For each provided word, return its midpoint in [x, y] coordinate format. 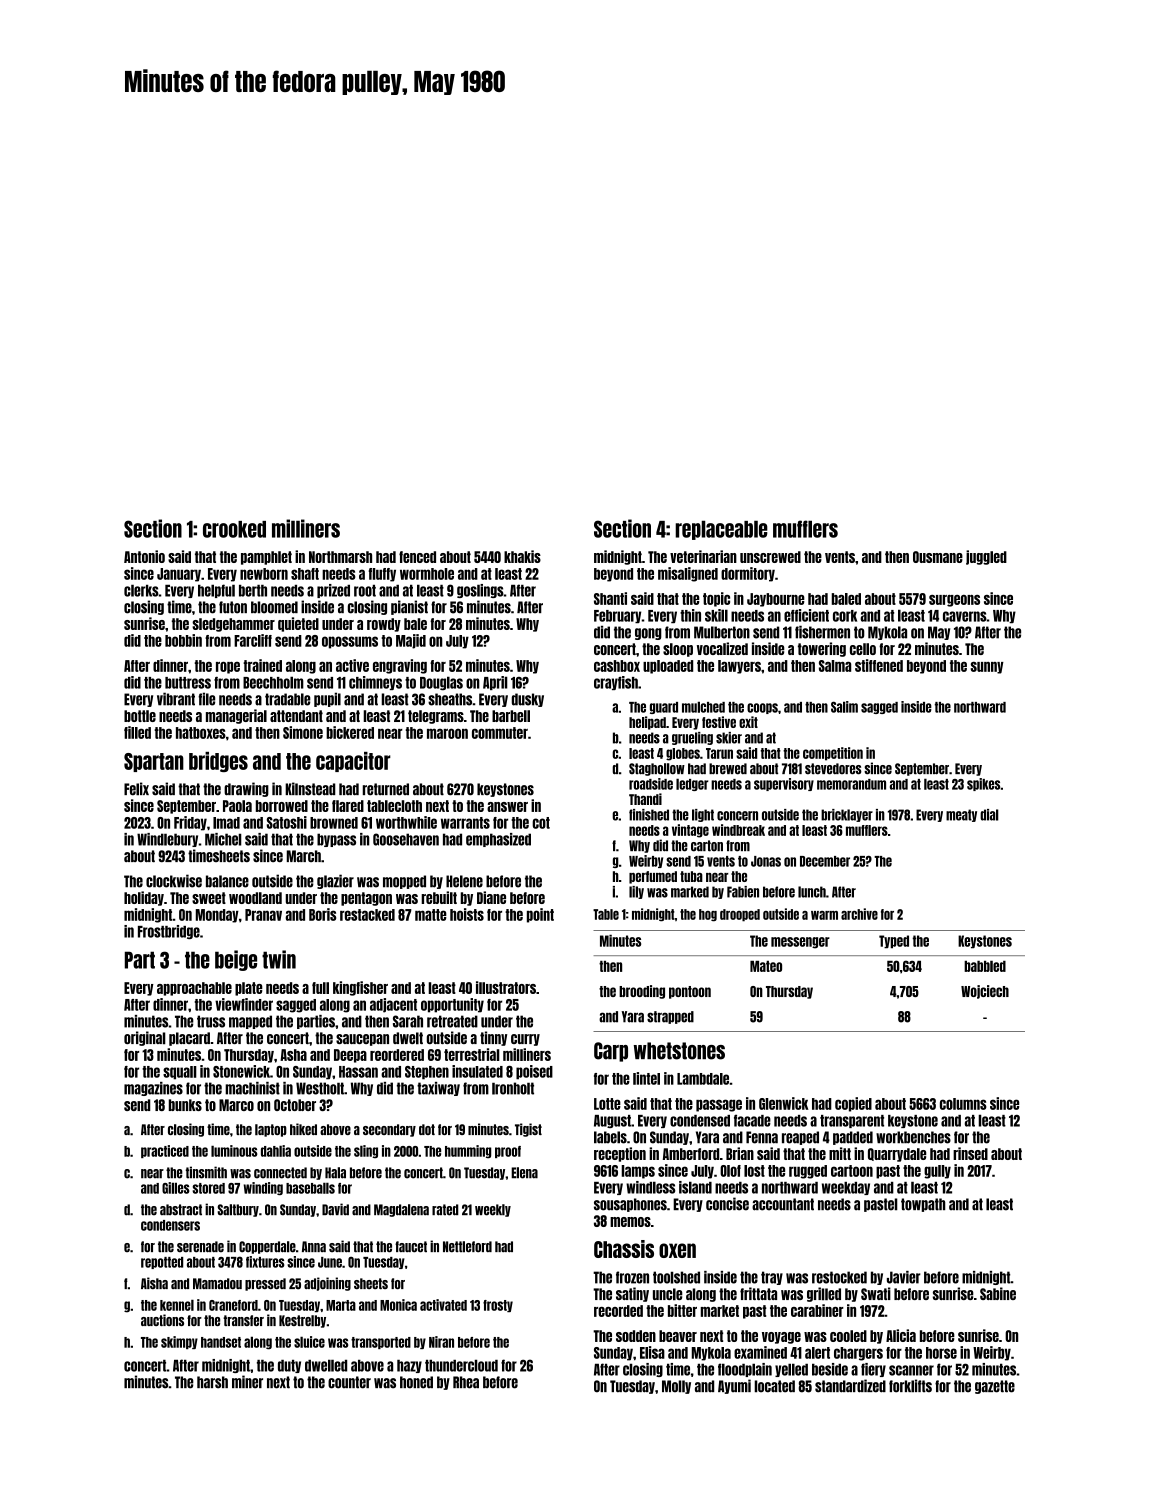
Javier [904, 1277]
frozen [632, 1277]
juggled [986, 557]
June [330, 1262]
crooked [234, 529]
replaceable [721, 530]
